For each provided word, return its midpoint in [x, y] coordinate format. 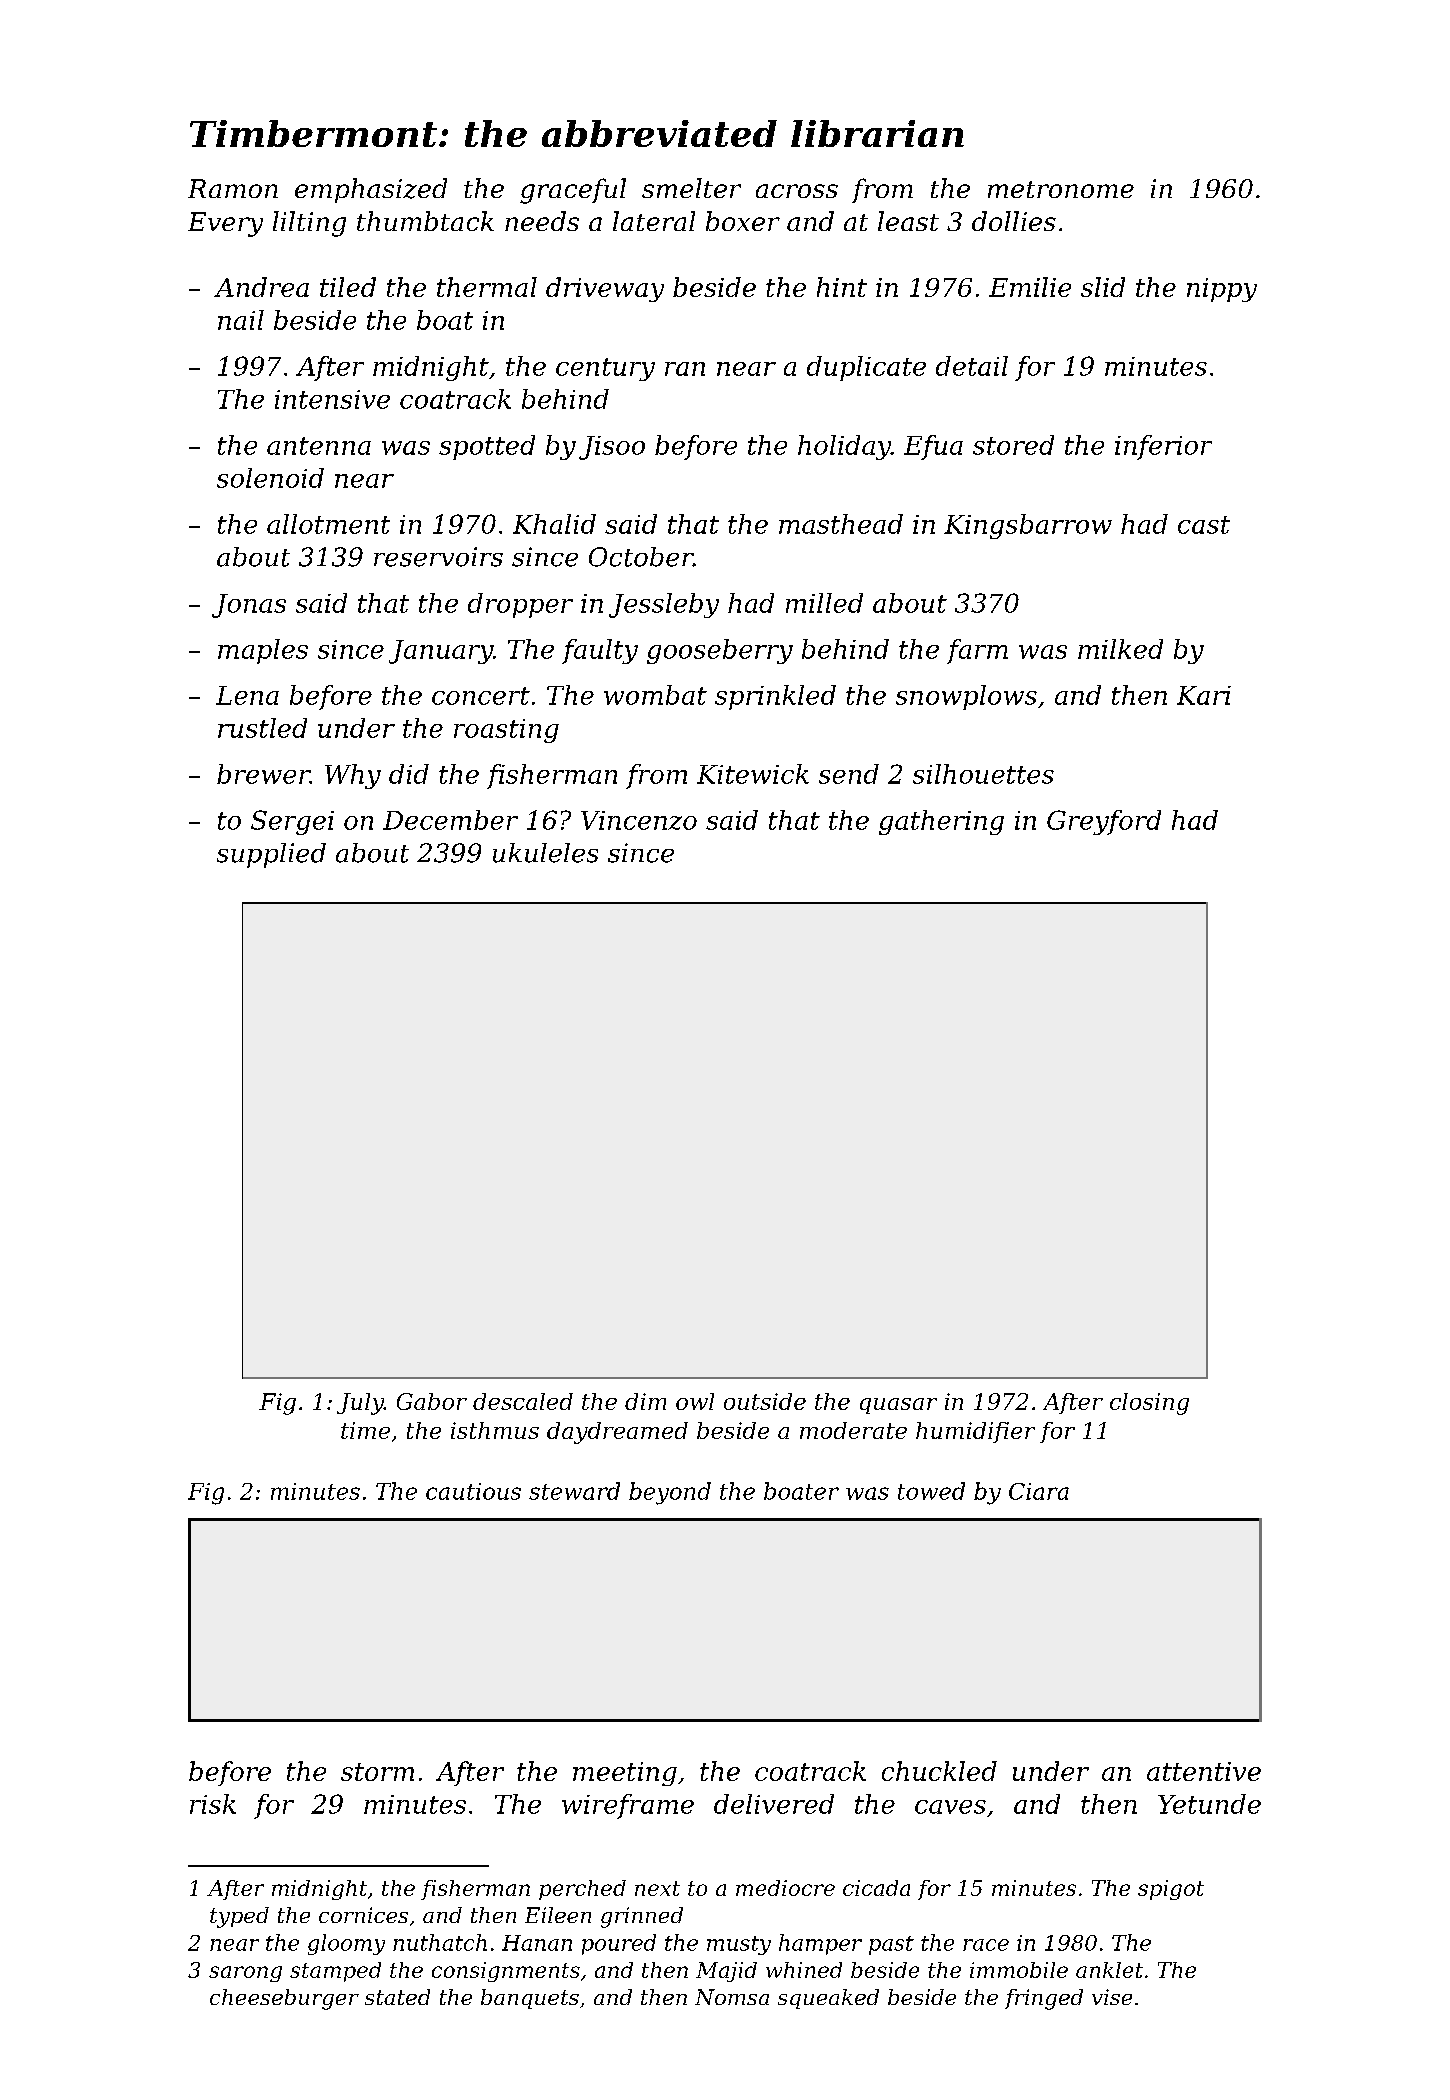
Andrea [261, 287]
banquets [530, 1999]
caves [950, 1807]
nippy [1222, 290]
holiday [844, 447]
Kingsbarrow [1028, 526]
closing [1149, 1404]
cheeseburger [284, 1999]
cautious [473, 1491]
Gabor [432, 1401]
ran [685, 369]
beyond [670, 1493]
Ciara [1039, 1491]
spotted [487, 447]
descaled [523, 1401]
